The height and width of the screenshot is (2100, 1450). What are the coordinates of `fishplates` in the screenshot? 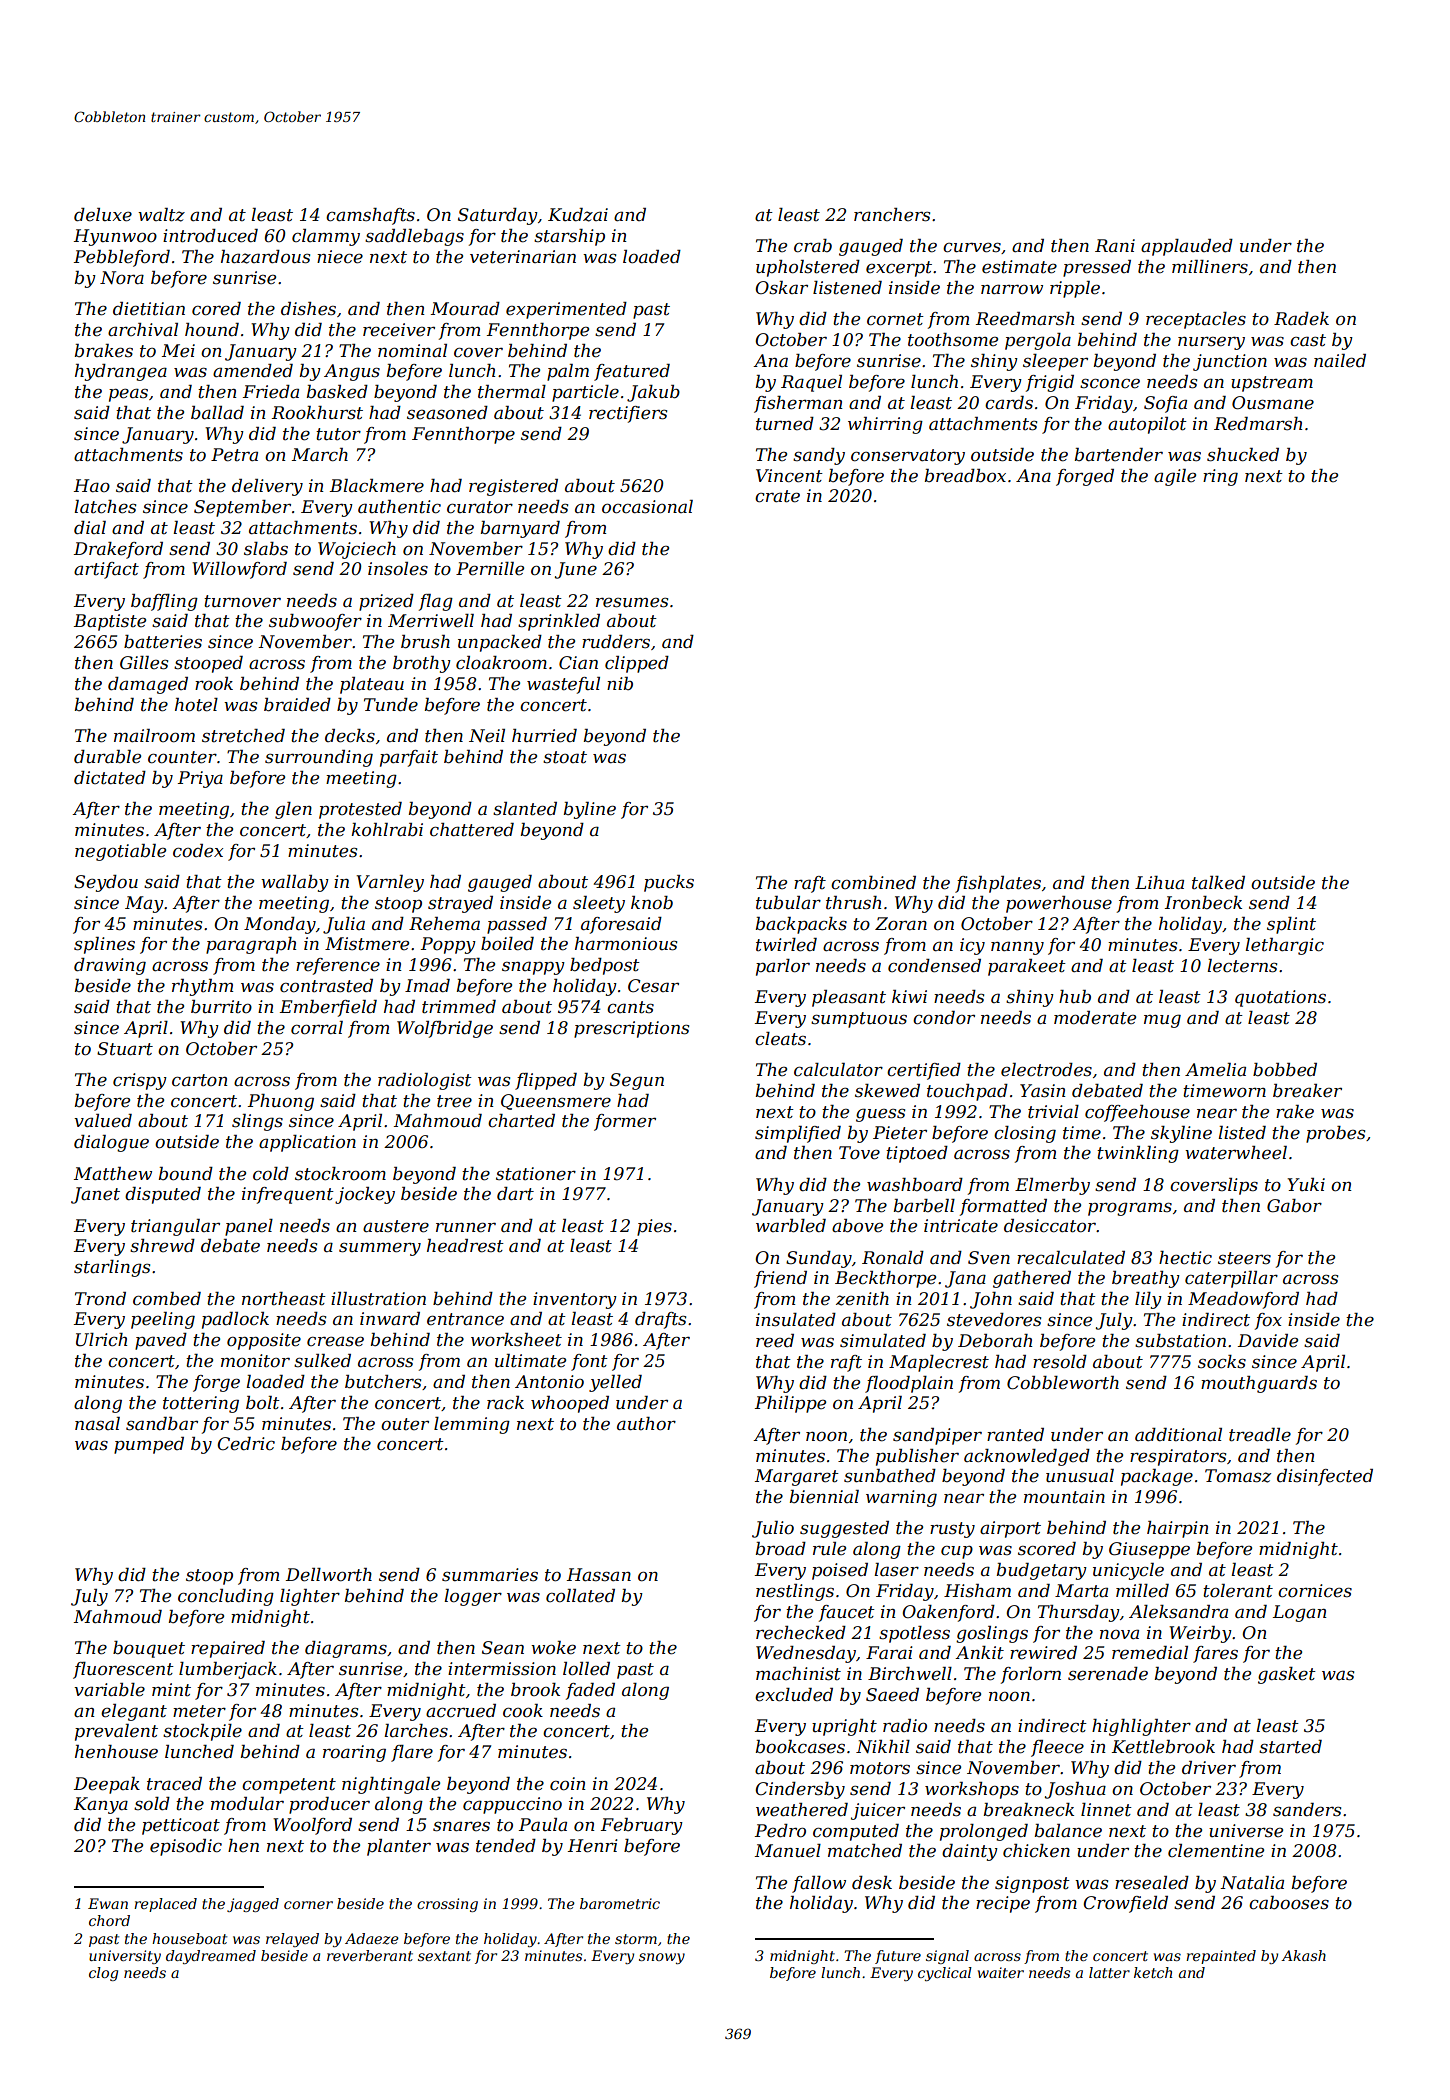 It's located at (998, 884).
